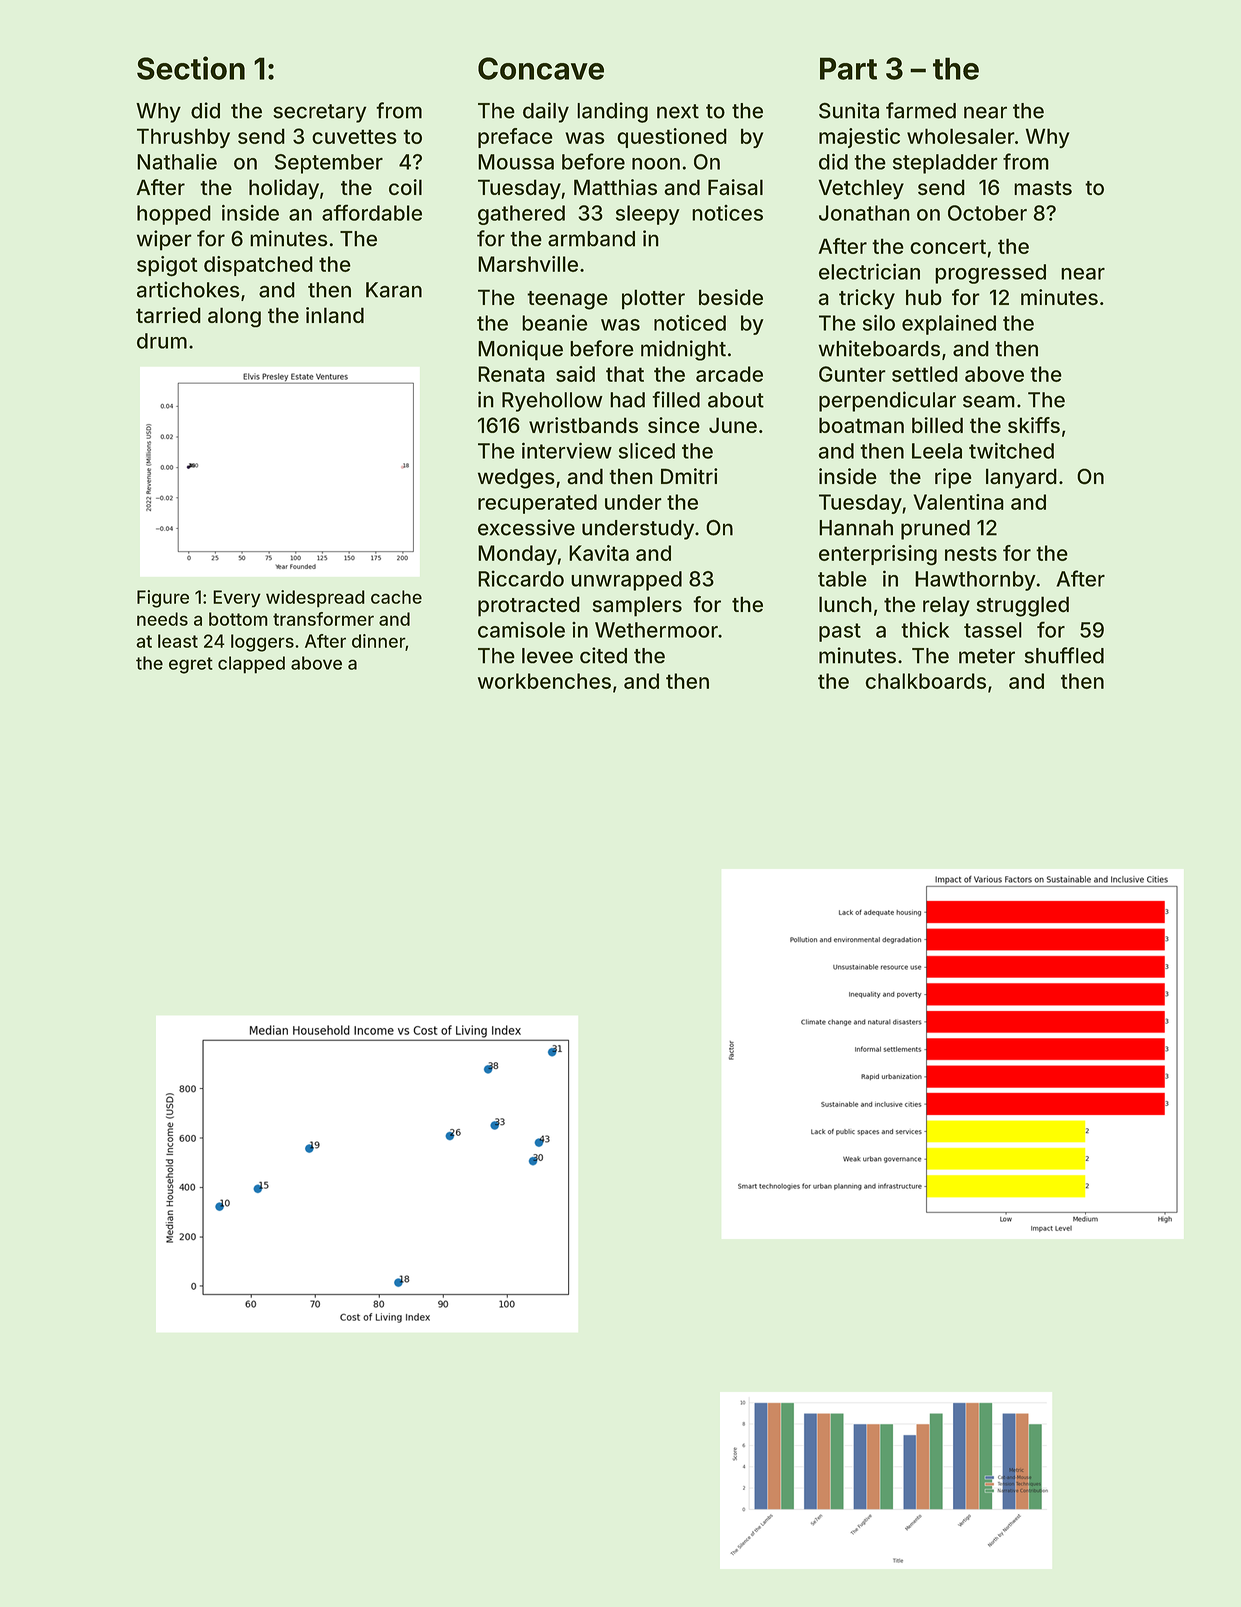  I want to click on sliced, so click(647, 450).
